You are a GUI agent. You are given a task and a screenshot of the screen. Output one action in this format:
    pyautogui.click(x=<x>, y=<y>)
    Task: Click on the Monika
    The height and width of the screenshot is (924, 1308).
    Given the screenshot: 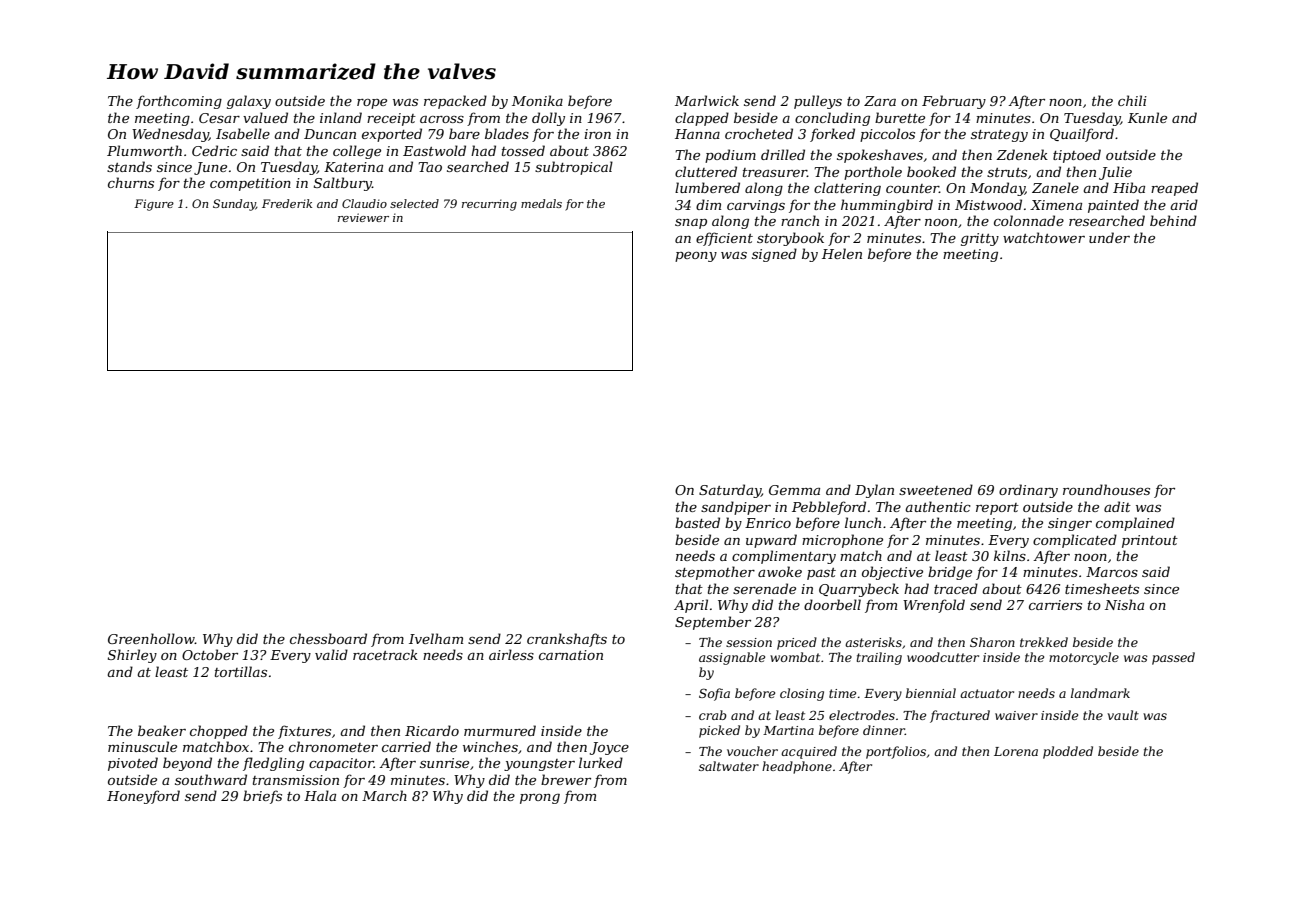 What is the action you would take?
    pyautogui.click(x=537, y=100)
